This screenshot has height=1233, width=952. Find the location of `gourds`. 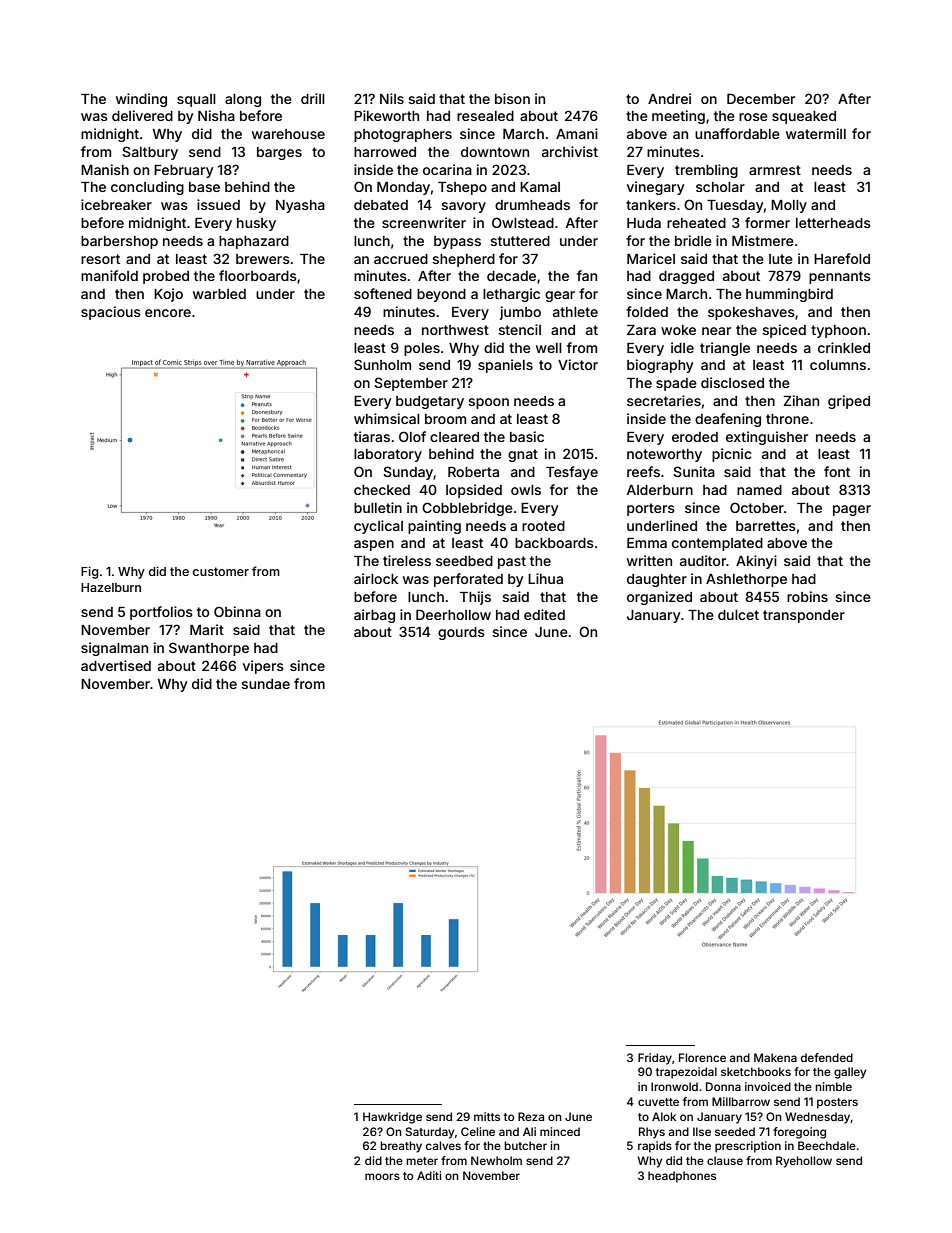

gourds is located at coordinates (461, 633).
